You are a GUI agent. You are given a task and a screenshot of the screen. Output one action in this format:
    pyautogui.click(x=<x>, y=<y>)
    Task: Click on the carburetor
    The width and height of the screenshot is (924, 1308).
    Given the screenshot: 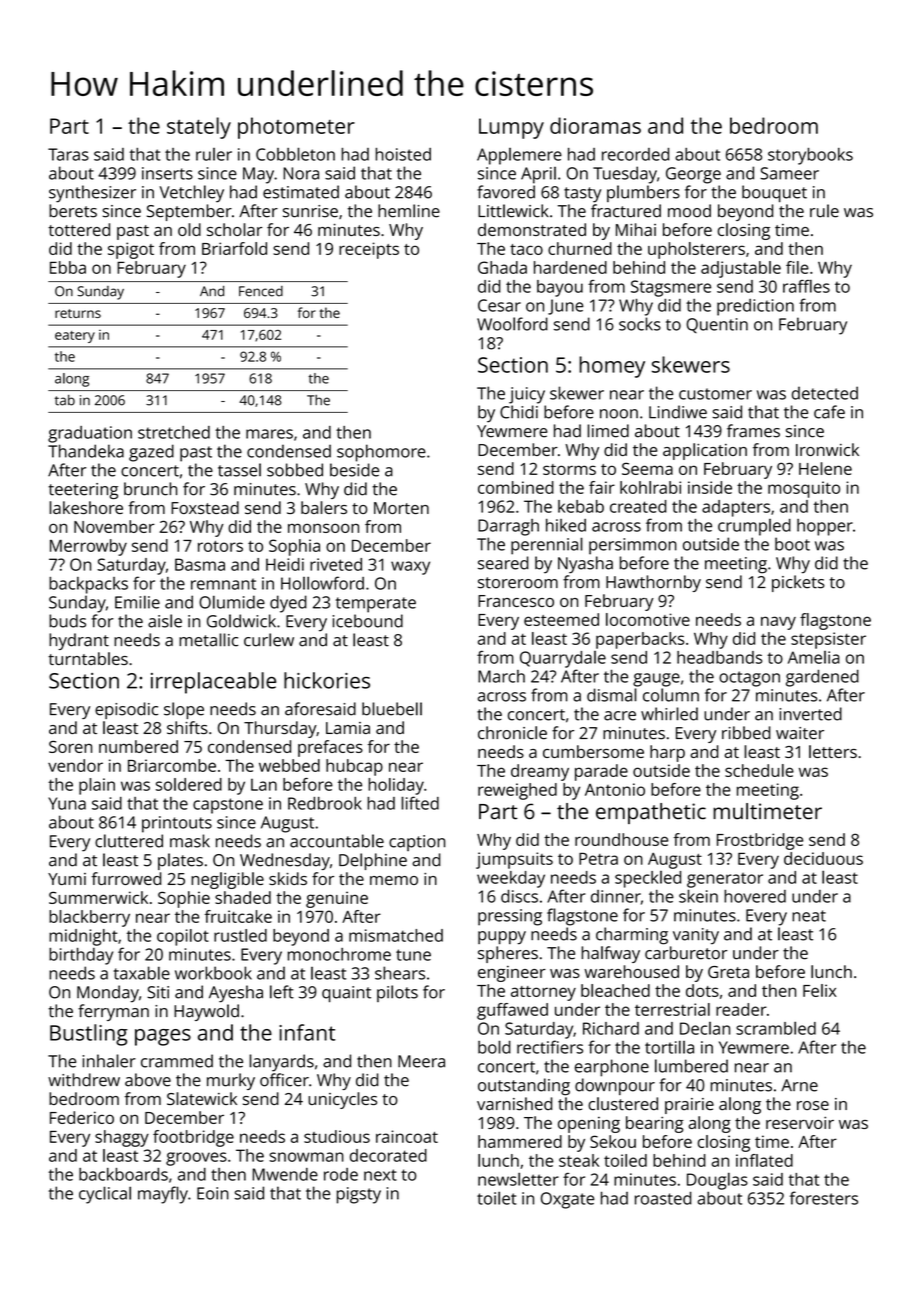 What is the action you would take?
    pyautogui.click(x=686, y=953)
